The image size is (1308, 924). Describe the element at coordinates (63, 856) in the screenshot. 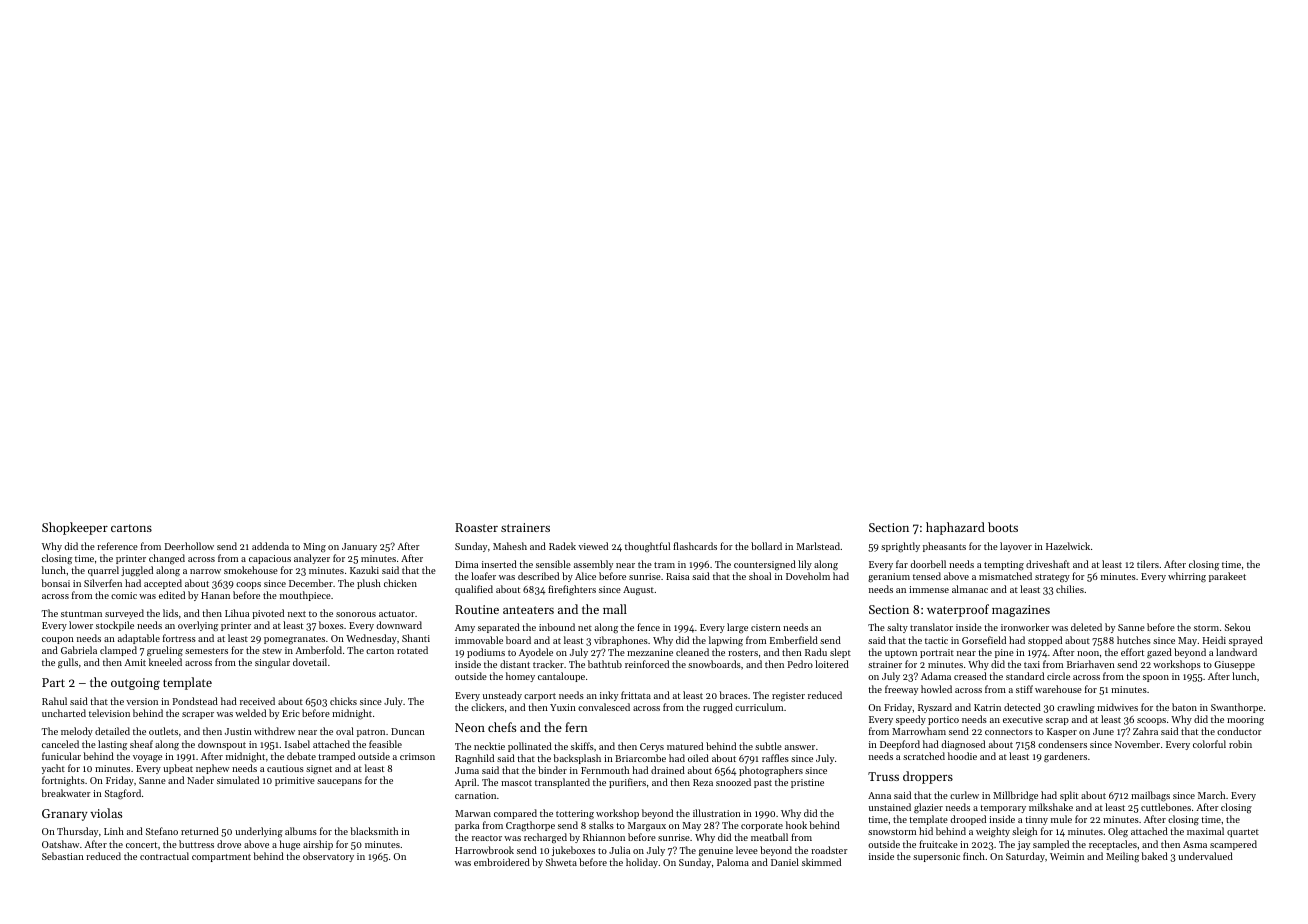

I see `Sebastian` at that location.
